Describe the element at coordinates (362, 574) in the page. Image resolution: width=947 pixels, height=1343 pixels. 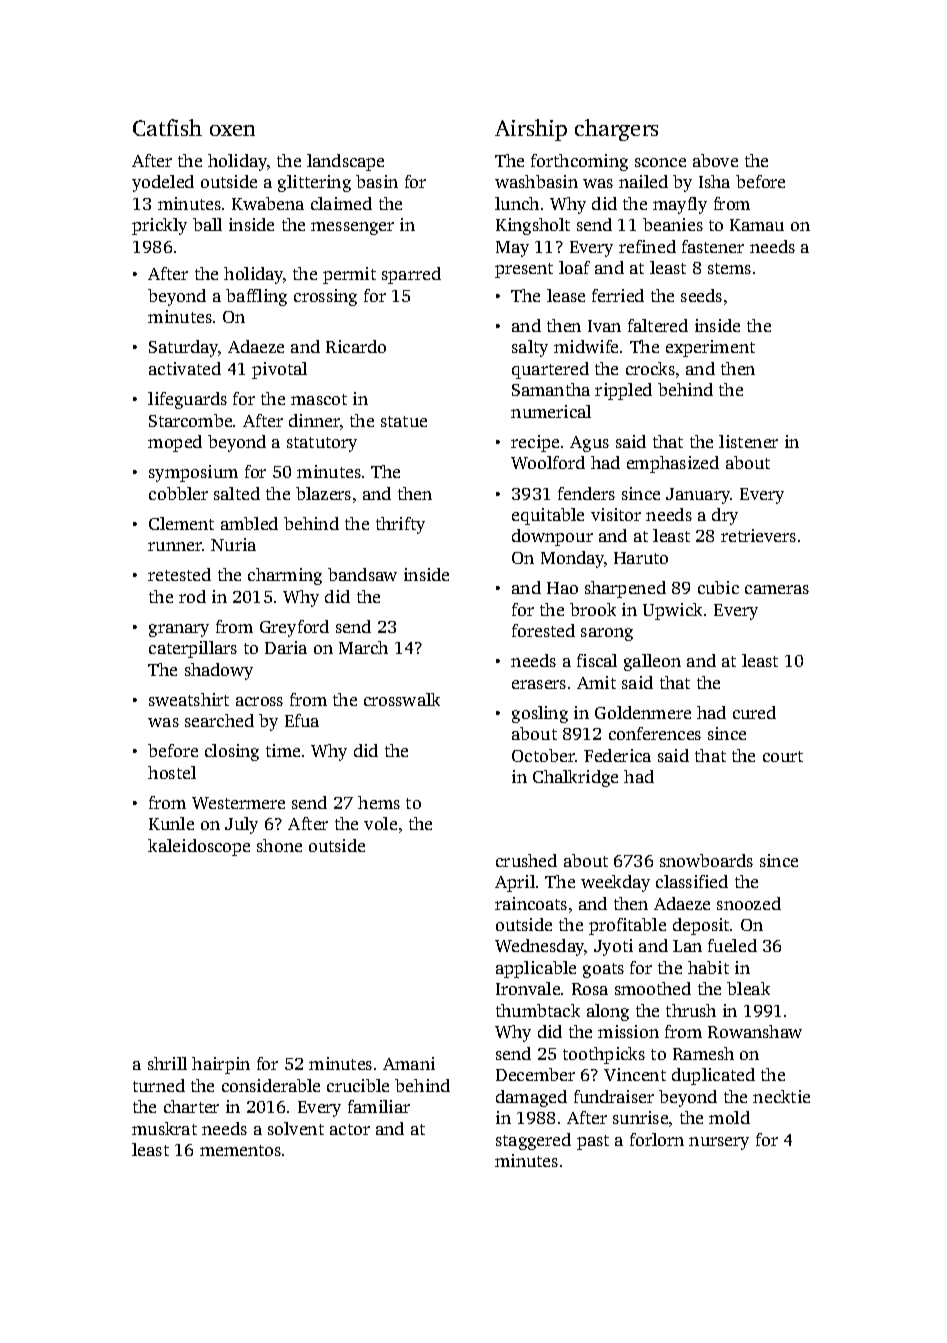
I see `bandsaw` at that location.
